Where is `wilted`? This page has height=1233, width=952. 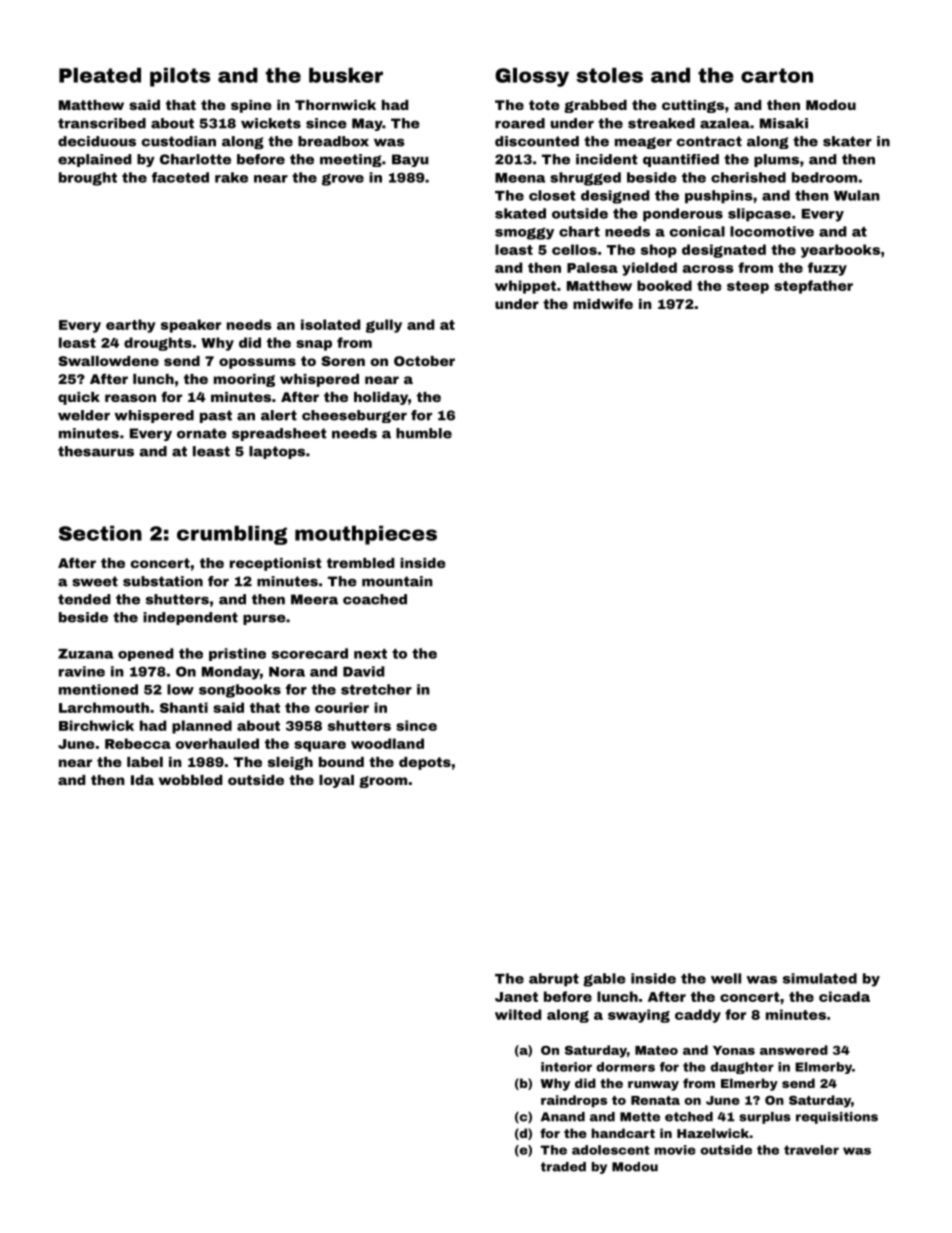
wilted is located at coordinates (518, 1014).
